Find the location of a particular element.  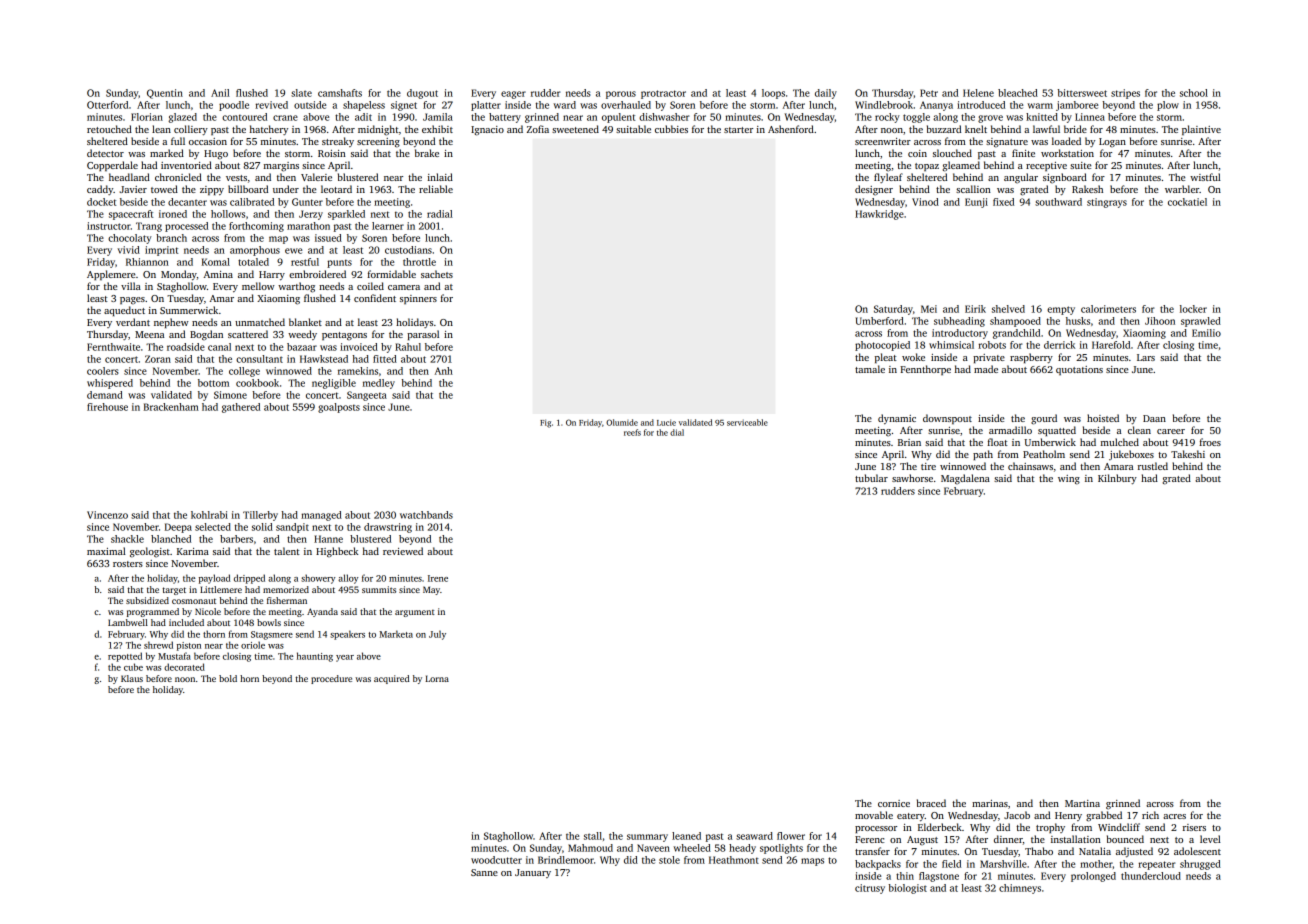

docket is located at coordinates (101, 202).
